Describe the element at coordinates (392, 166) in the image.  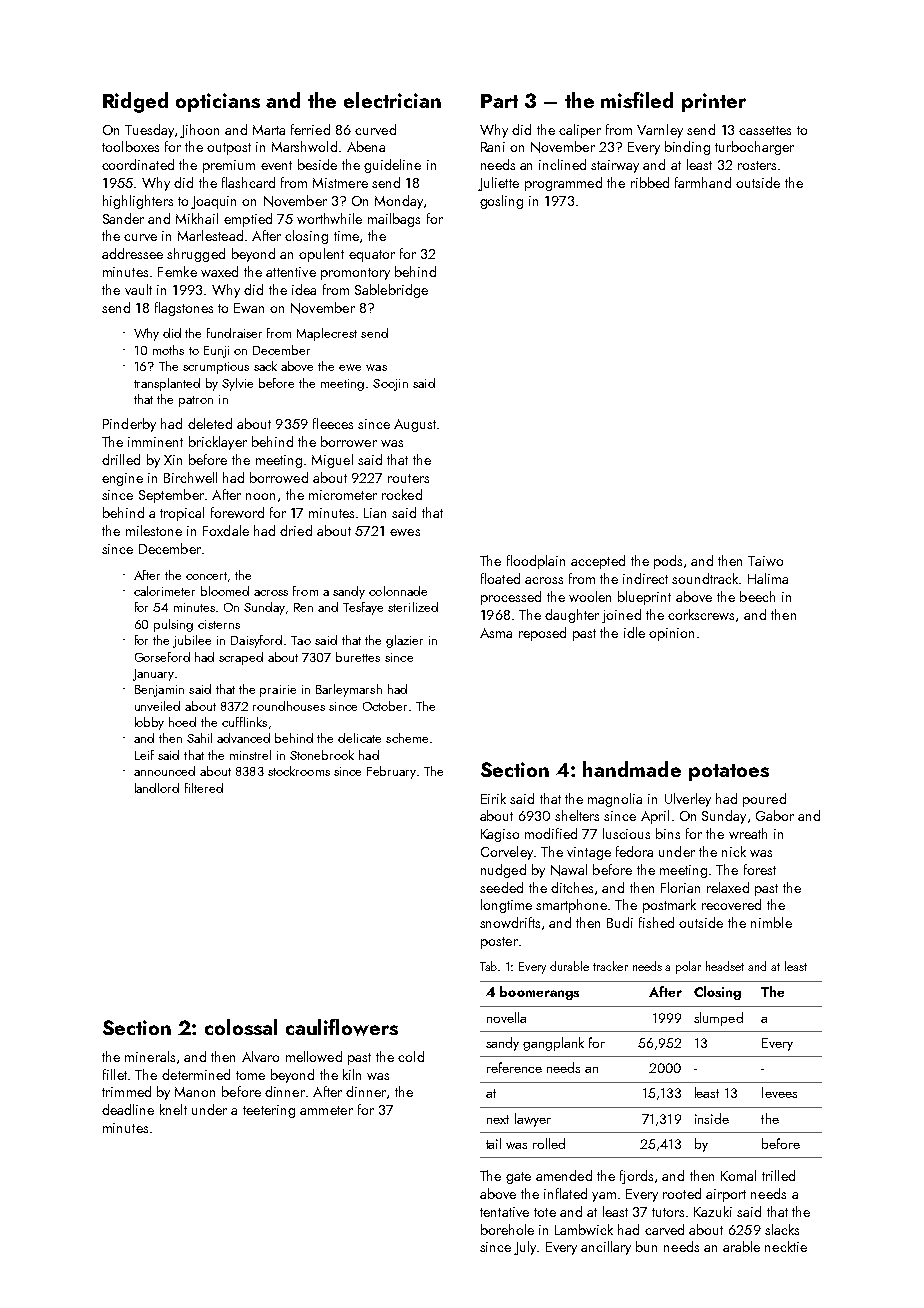
I see `guideline` at that location.
